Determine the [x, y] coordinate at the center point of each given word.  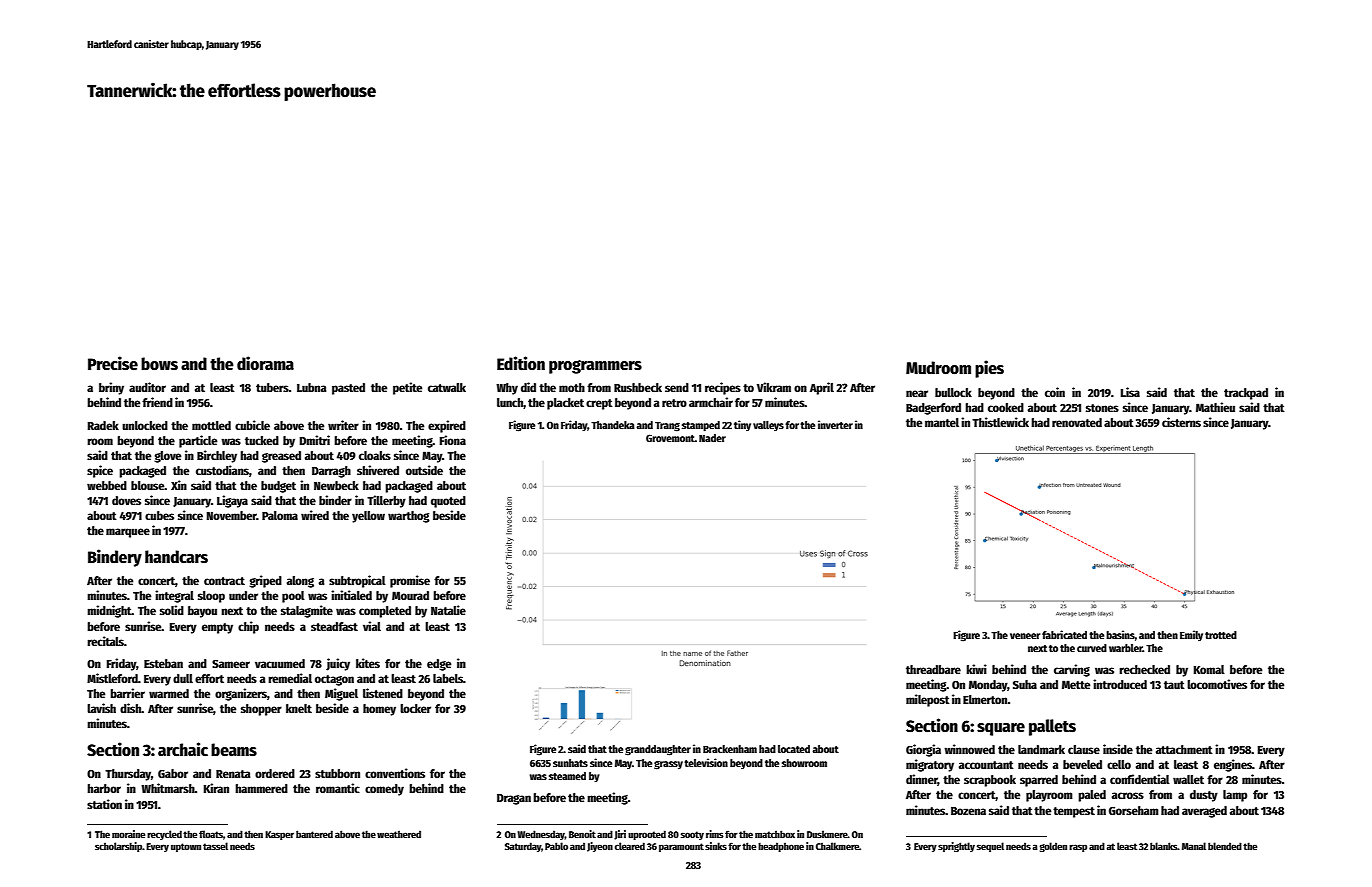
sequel [990, 847]
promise [410, 581]
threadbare [933, 669]
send [677, 387]
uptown [186, 847]
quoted [448, 502]
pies [989, 369]
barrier [127, 693]
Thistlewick [1000, 422]
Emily [1191, 635]
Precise [113, 363]
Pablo [556, 846]
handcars [176, 557]
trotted [1221, 635]
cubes [159, 515]
